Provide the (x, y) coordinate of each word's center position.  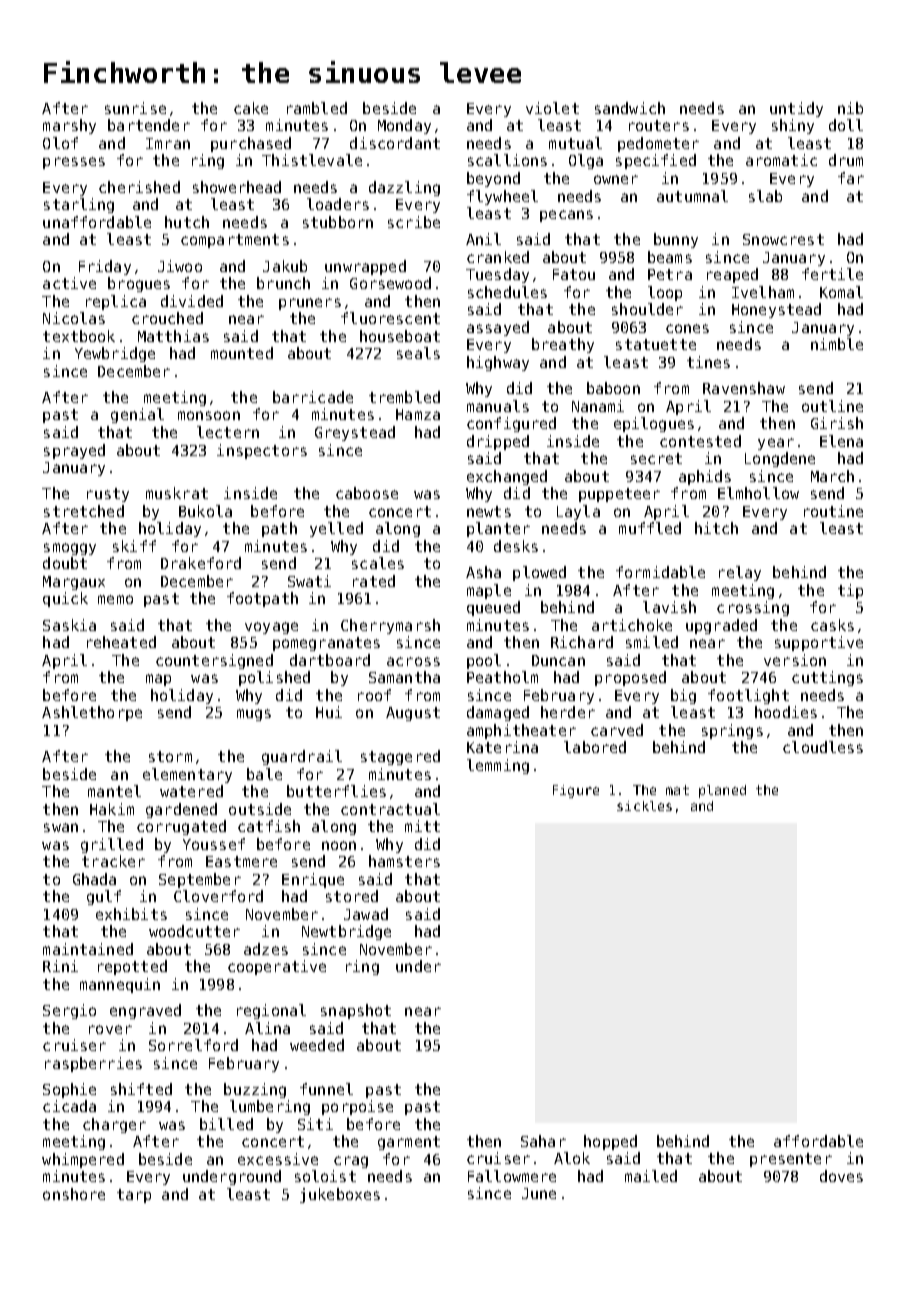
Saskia (69, 625)
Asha (483, 572)
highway (498, 363)
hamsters (404, 861)
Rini (60, 966)
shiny (793, 126)
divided (192, 301)
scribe (414, 222)
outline (832, 406)
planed (722, 791)
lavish (669, 607)
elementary (187, 775)
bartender (149, 125)
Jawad (366, 914)
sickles (644, 806)
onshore (74, 1194)
